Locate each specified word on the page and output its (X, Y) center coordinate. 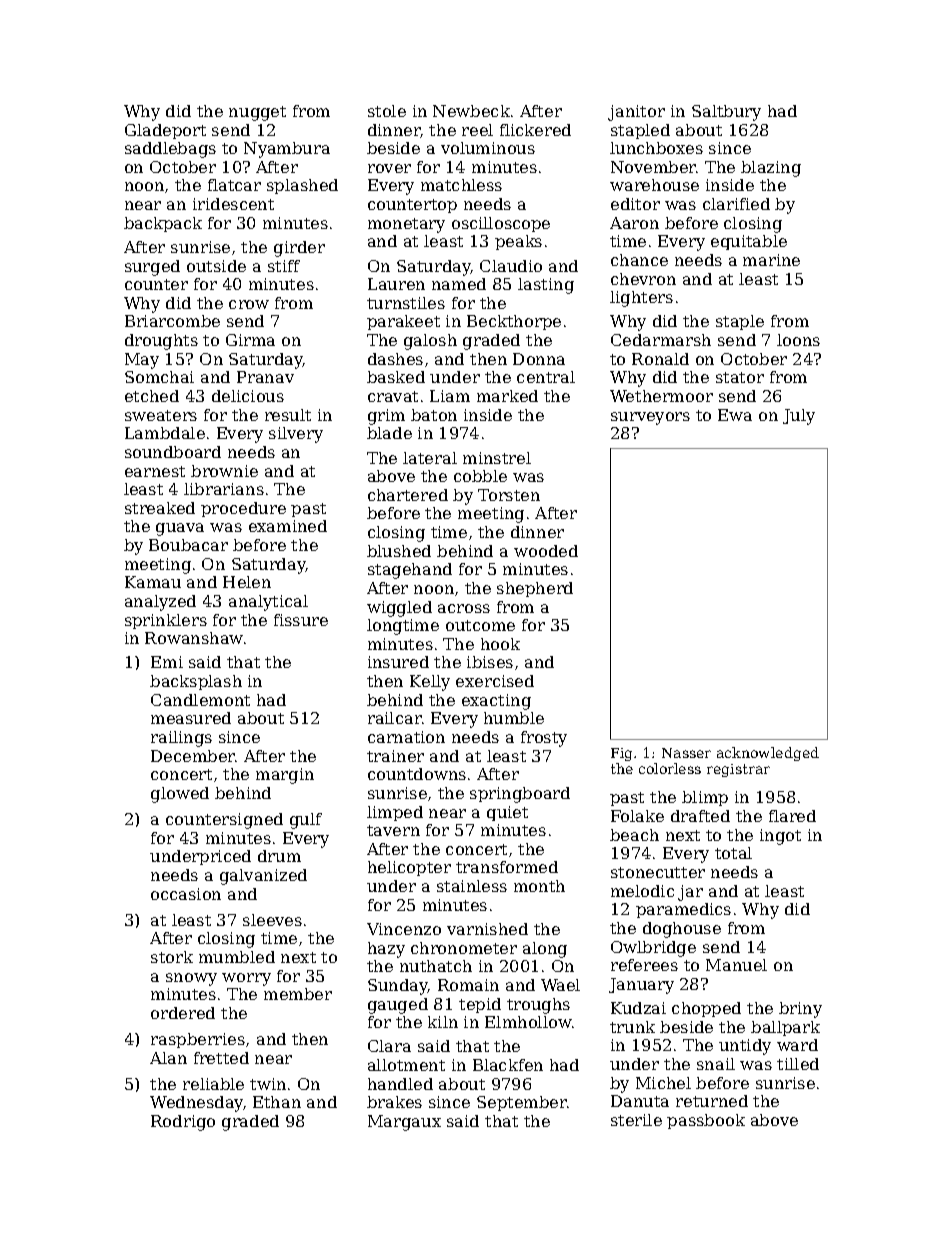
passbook (706, 1121)
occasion (186, 894)
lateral (430, 458)
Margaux (404, 1123)
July (799, 417)
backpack (163, 224)
